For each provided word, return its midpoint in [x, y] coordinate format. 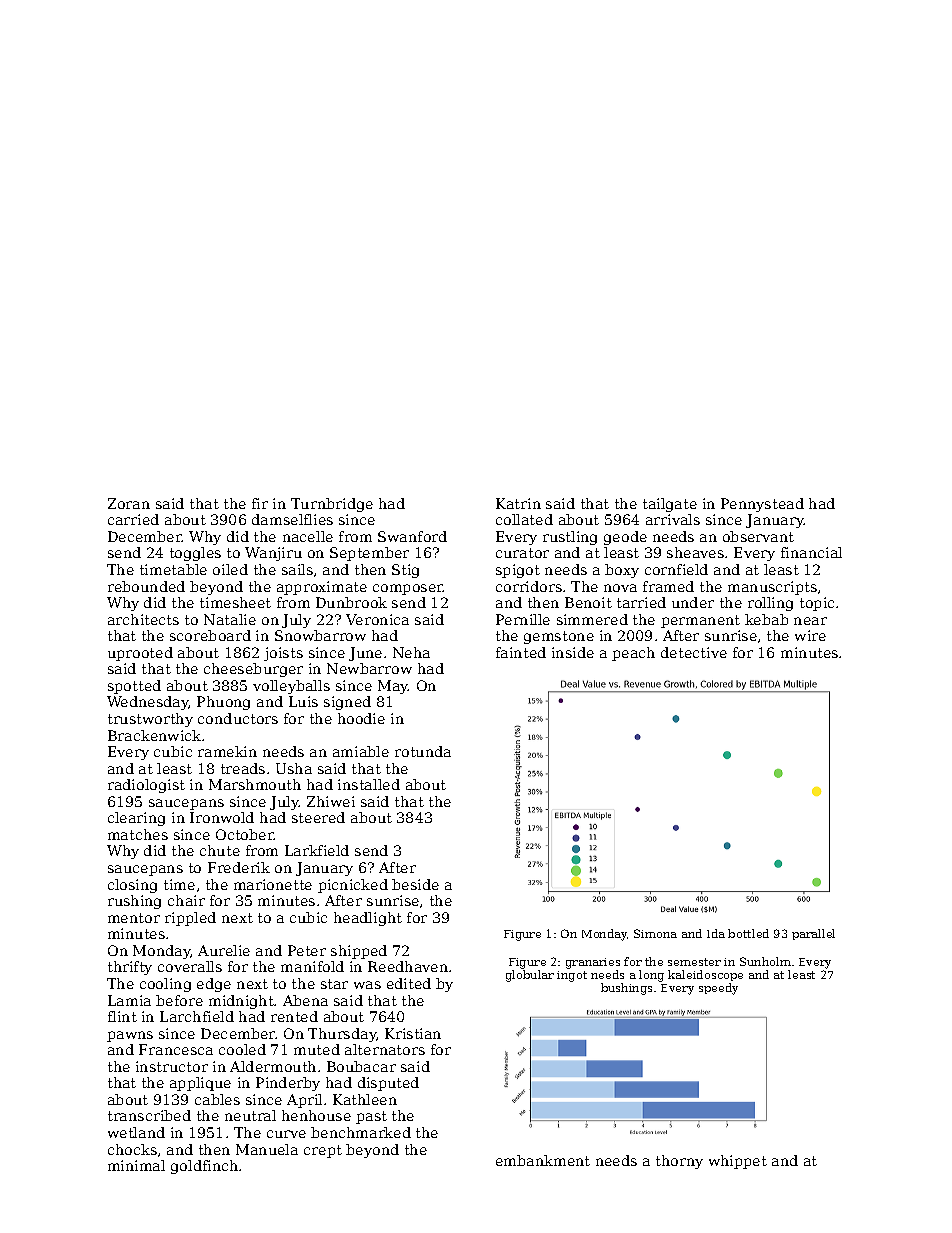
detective [694, 652]
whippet [738, 1162]
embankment [543, 1160]
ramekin [227, 751]
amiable [361, 751]
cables [217, 1099]
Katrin [518, 503]
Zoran [129, 503]
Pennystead [762, 505]
